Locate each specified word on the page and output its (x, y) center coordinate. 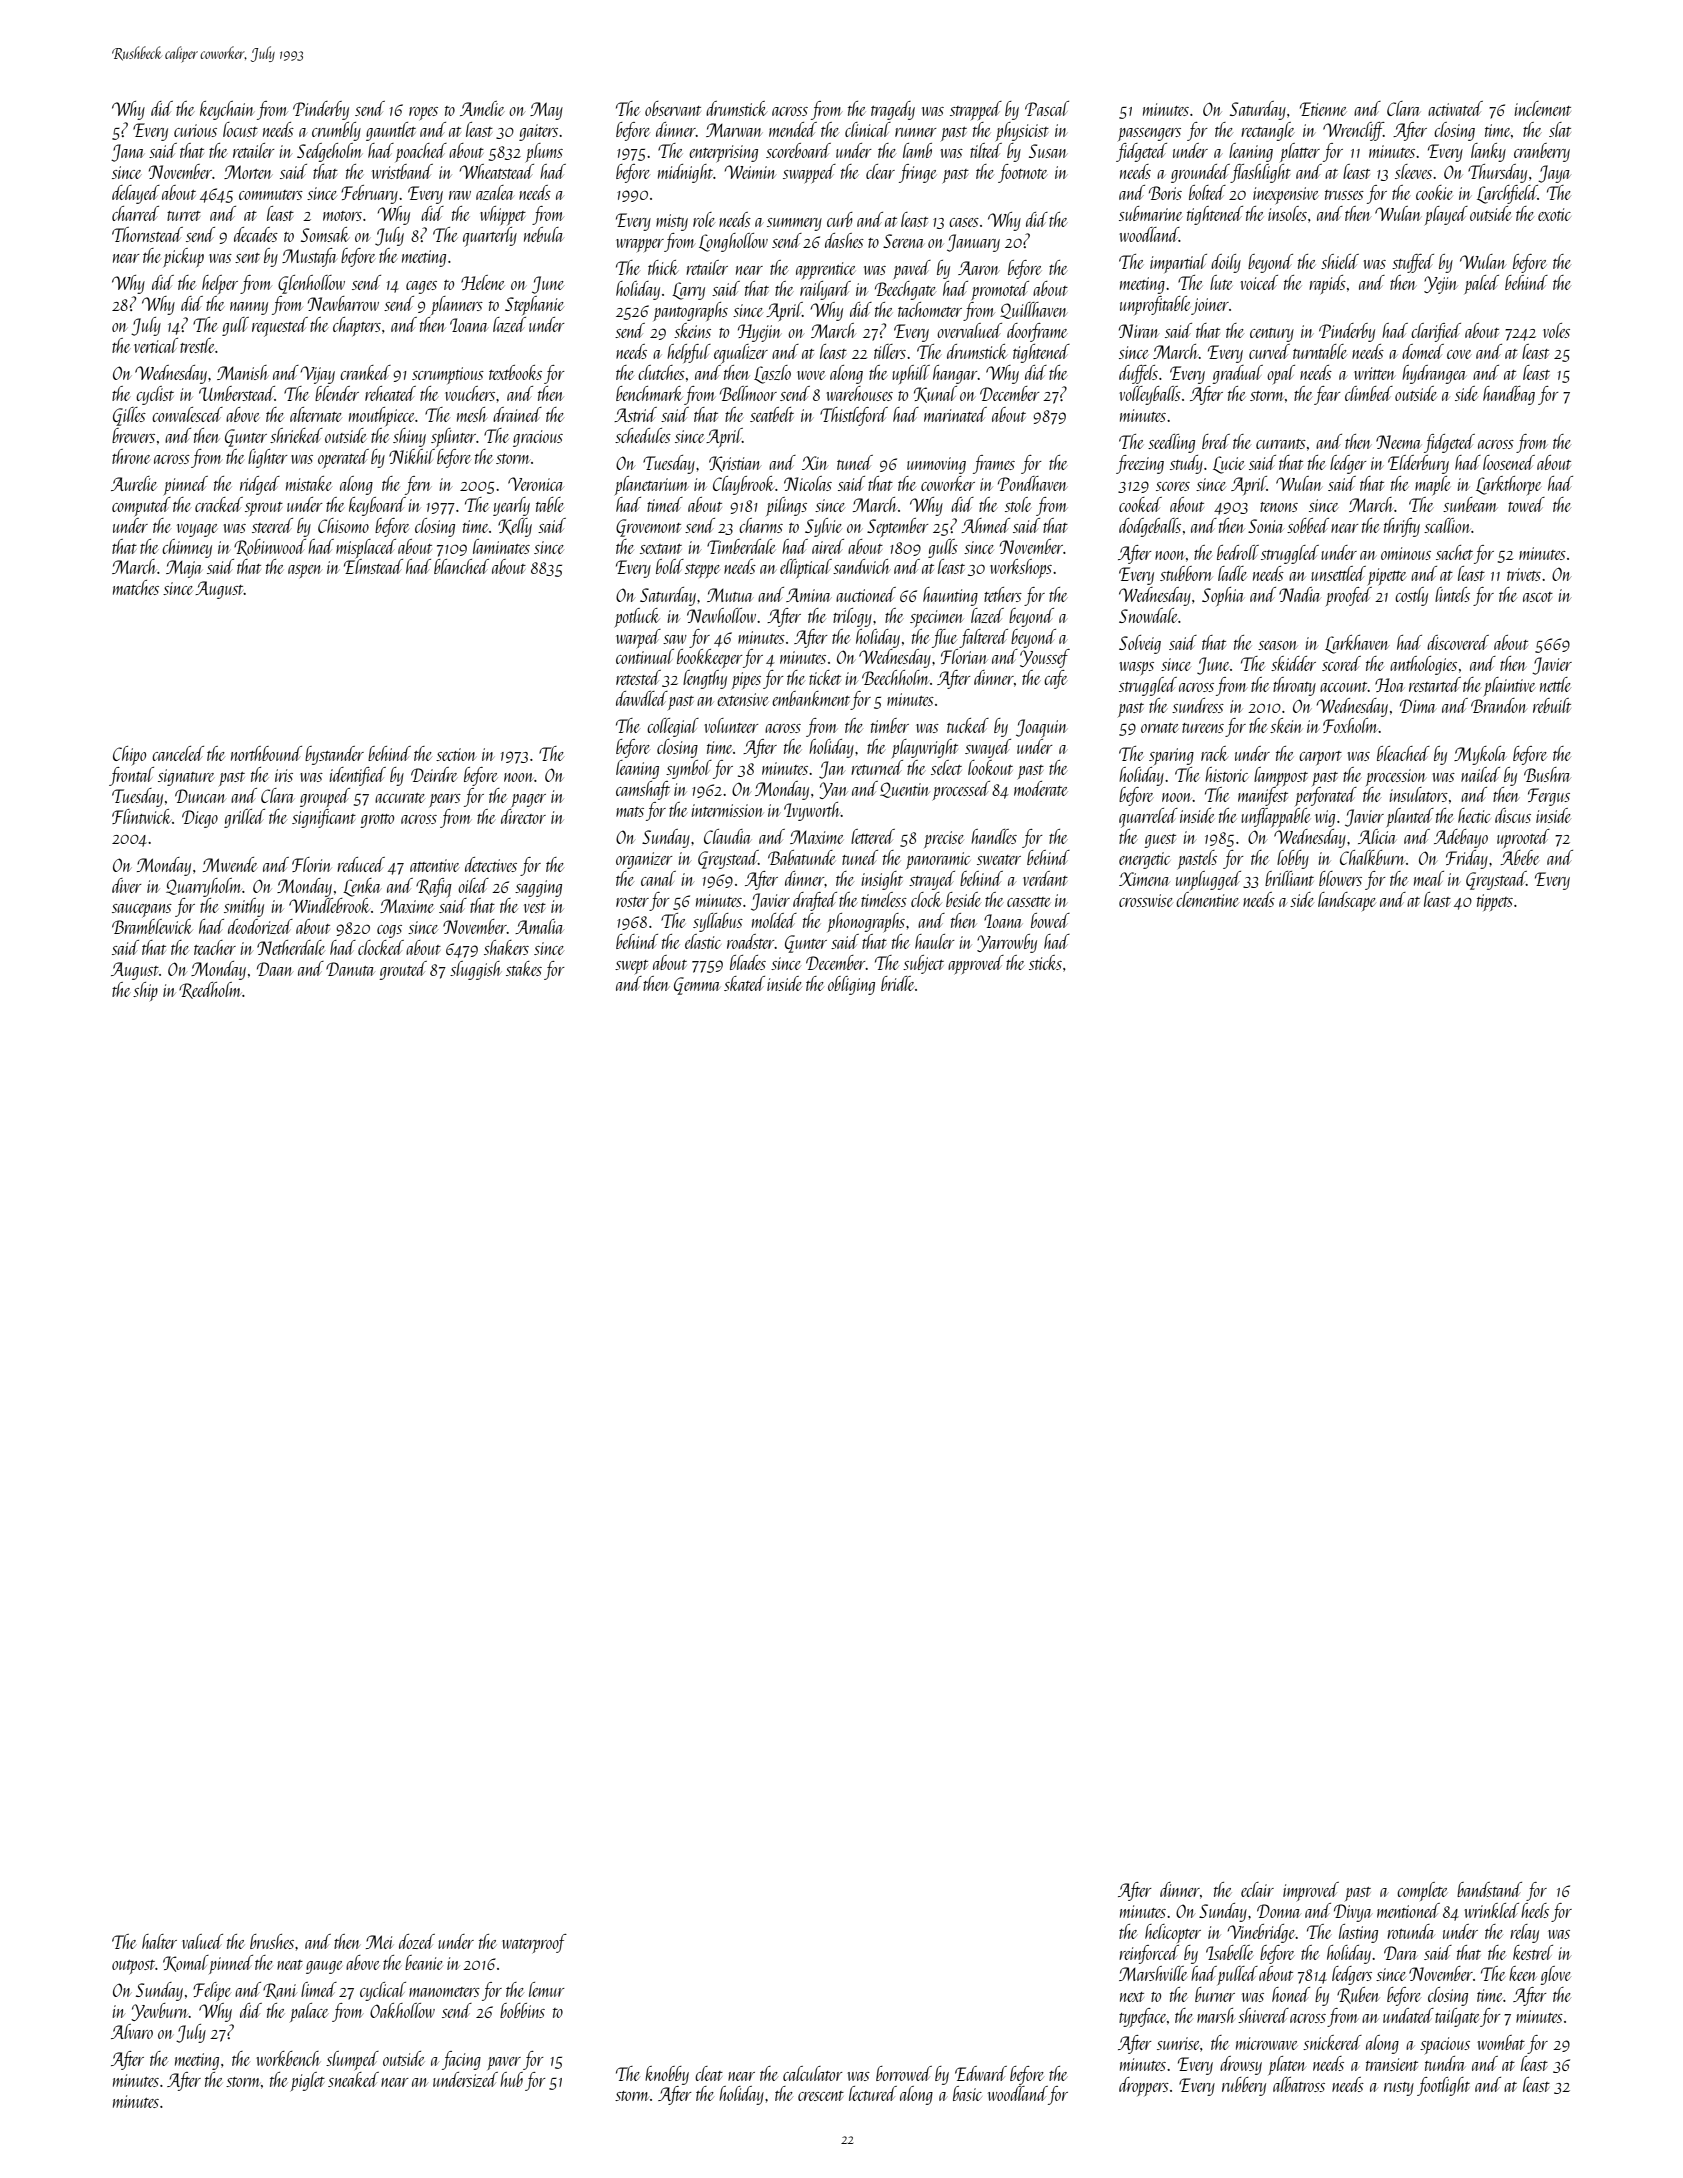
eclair (1257, 1889)
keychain (226, 110)
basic (967, 2093)
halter (159, 1941)
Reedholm (210, 990)
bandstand (1489, 1889)
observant (673, 108)
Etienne (1323, 109)
